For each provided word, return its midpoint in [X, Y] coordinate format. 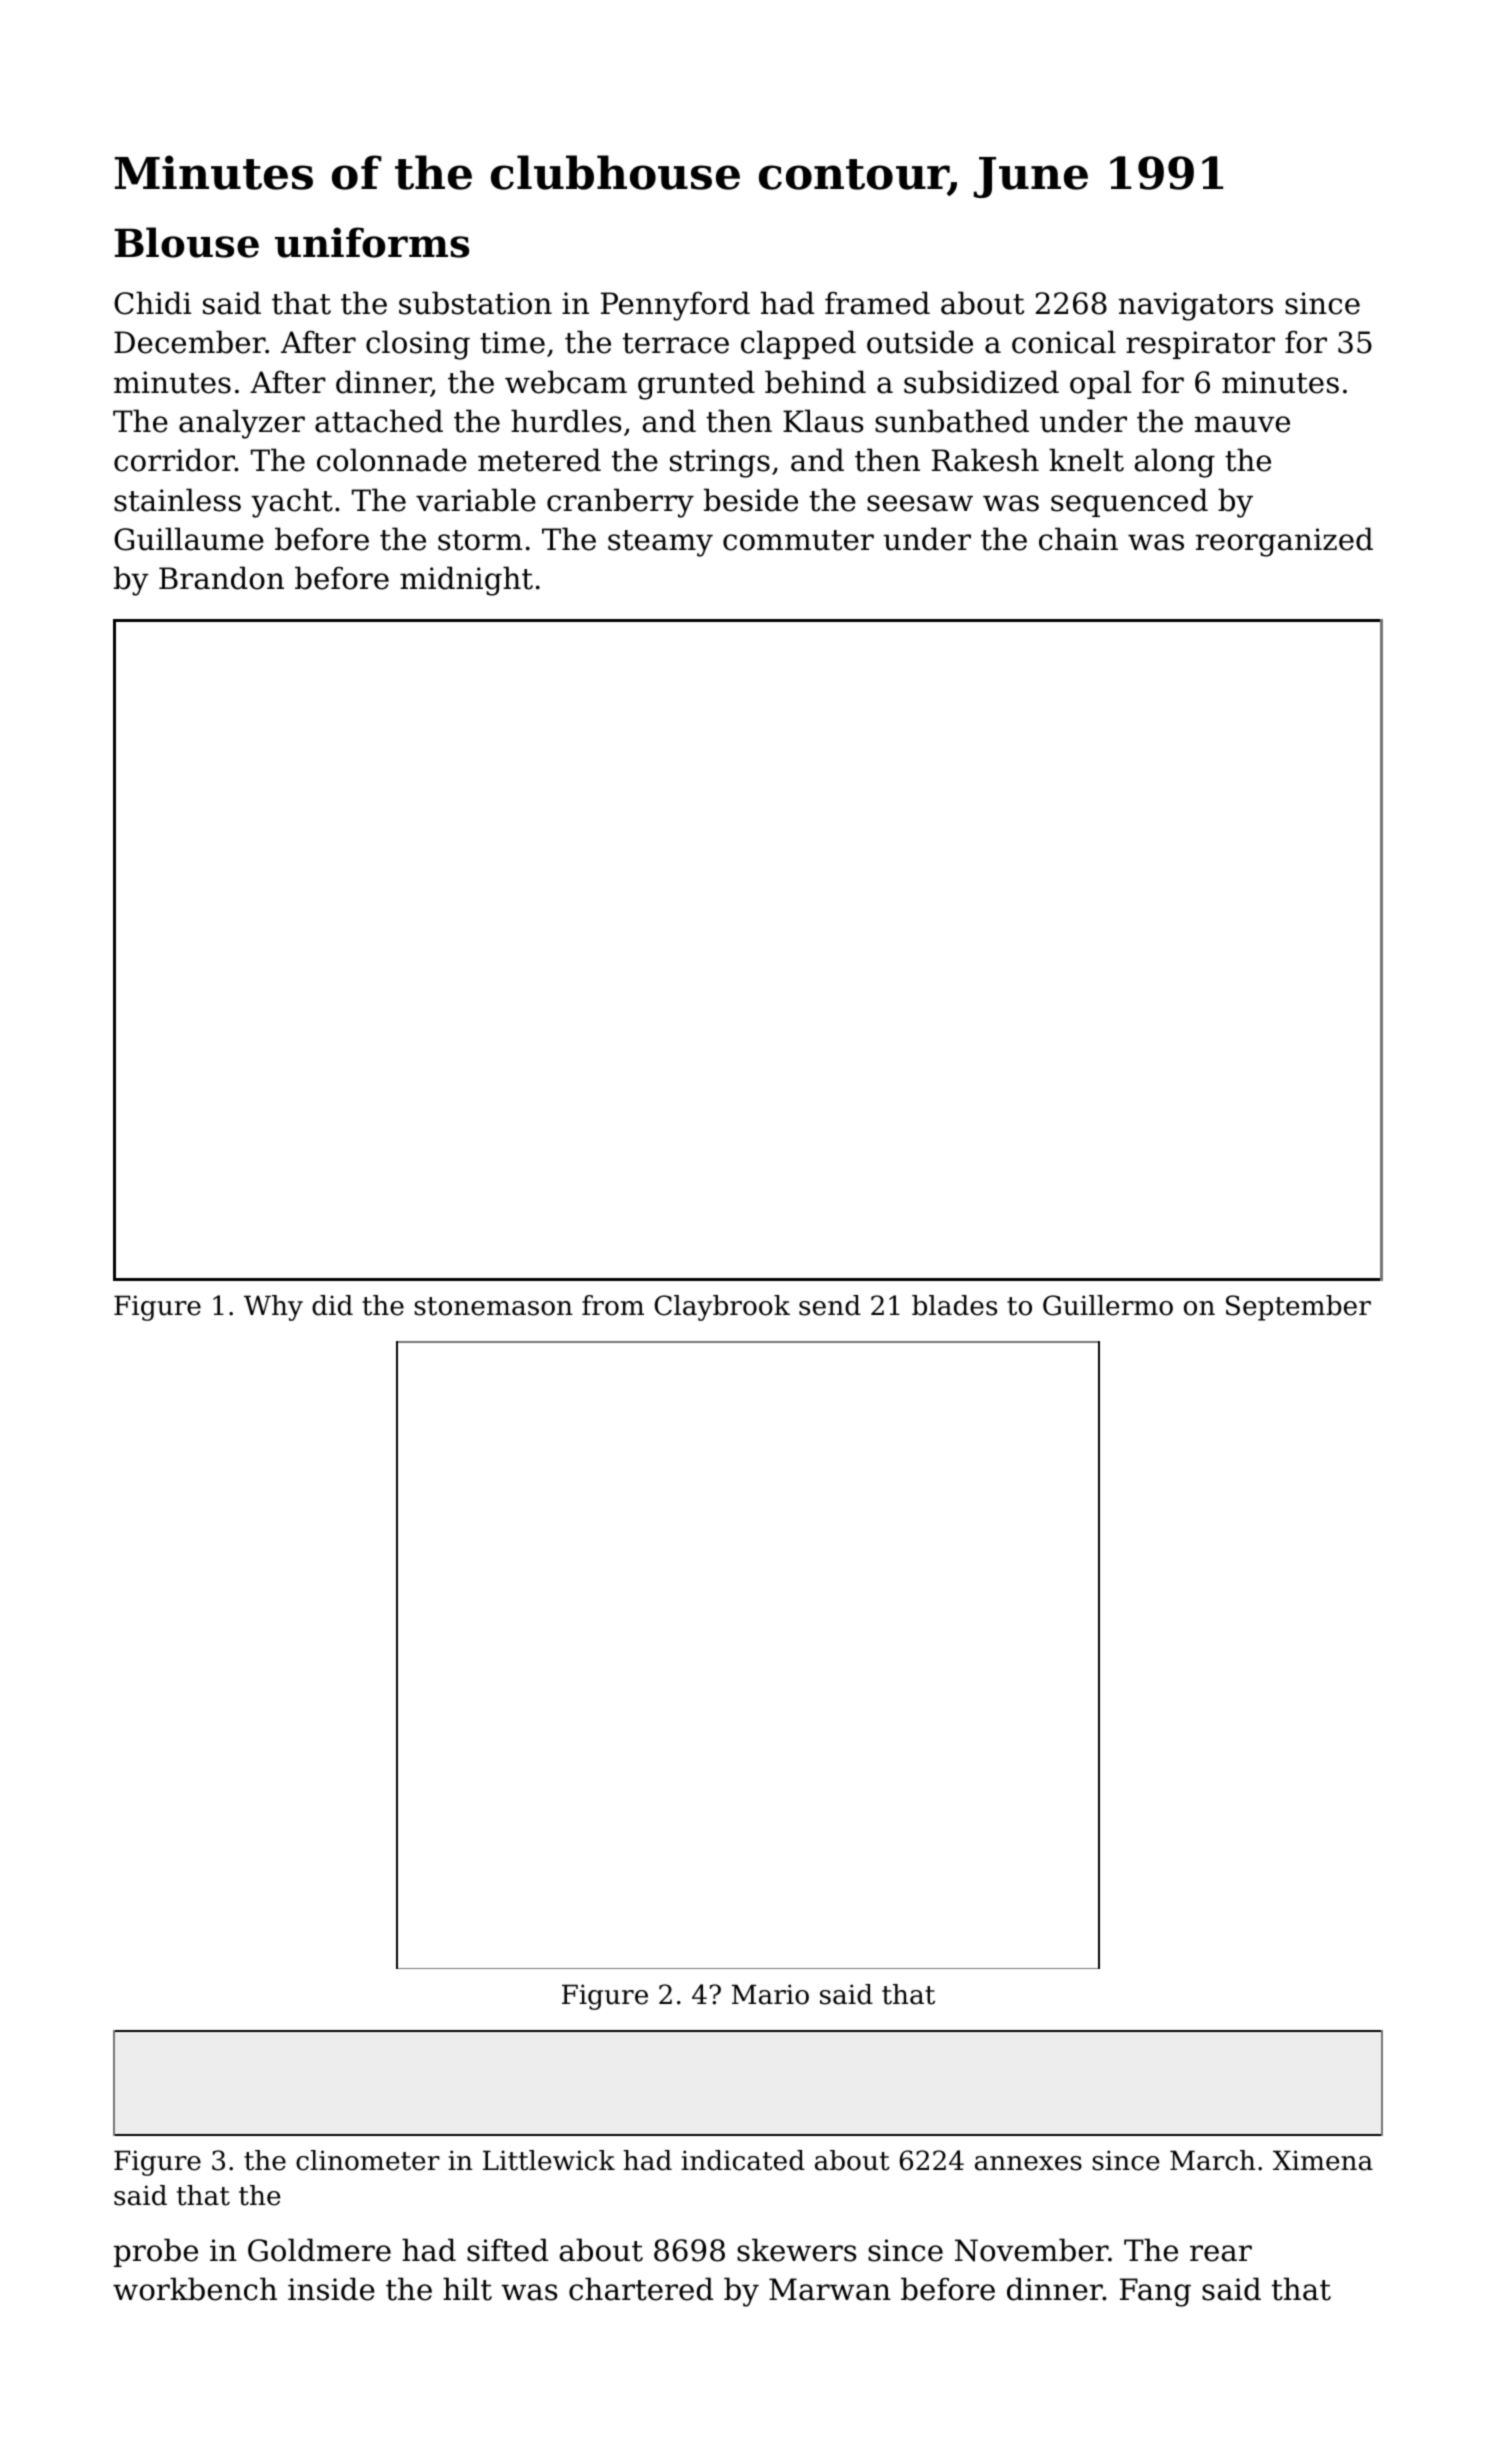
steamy [660, 543]
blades [954, 1305]
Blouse [187, 242]
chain [1078, 539]
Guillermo [1108, 1305]
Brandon [221, 578]
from [613, 1305]
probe [156, 2252]
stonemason [493, 1306]
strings [720, 463]
